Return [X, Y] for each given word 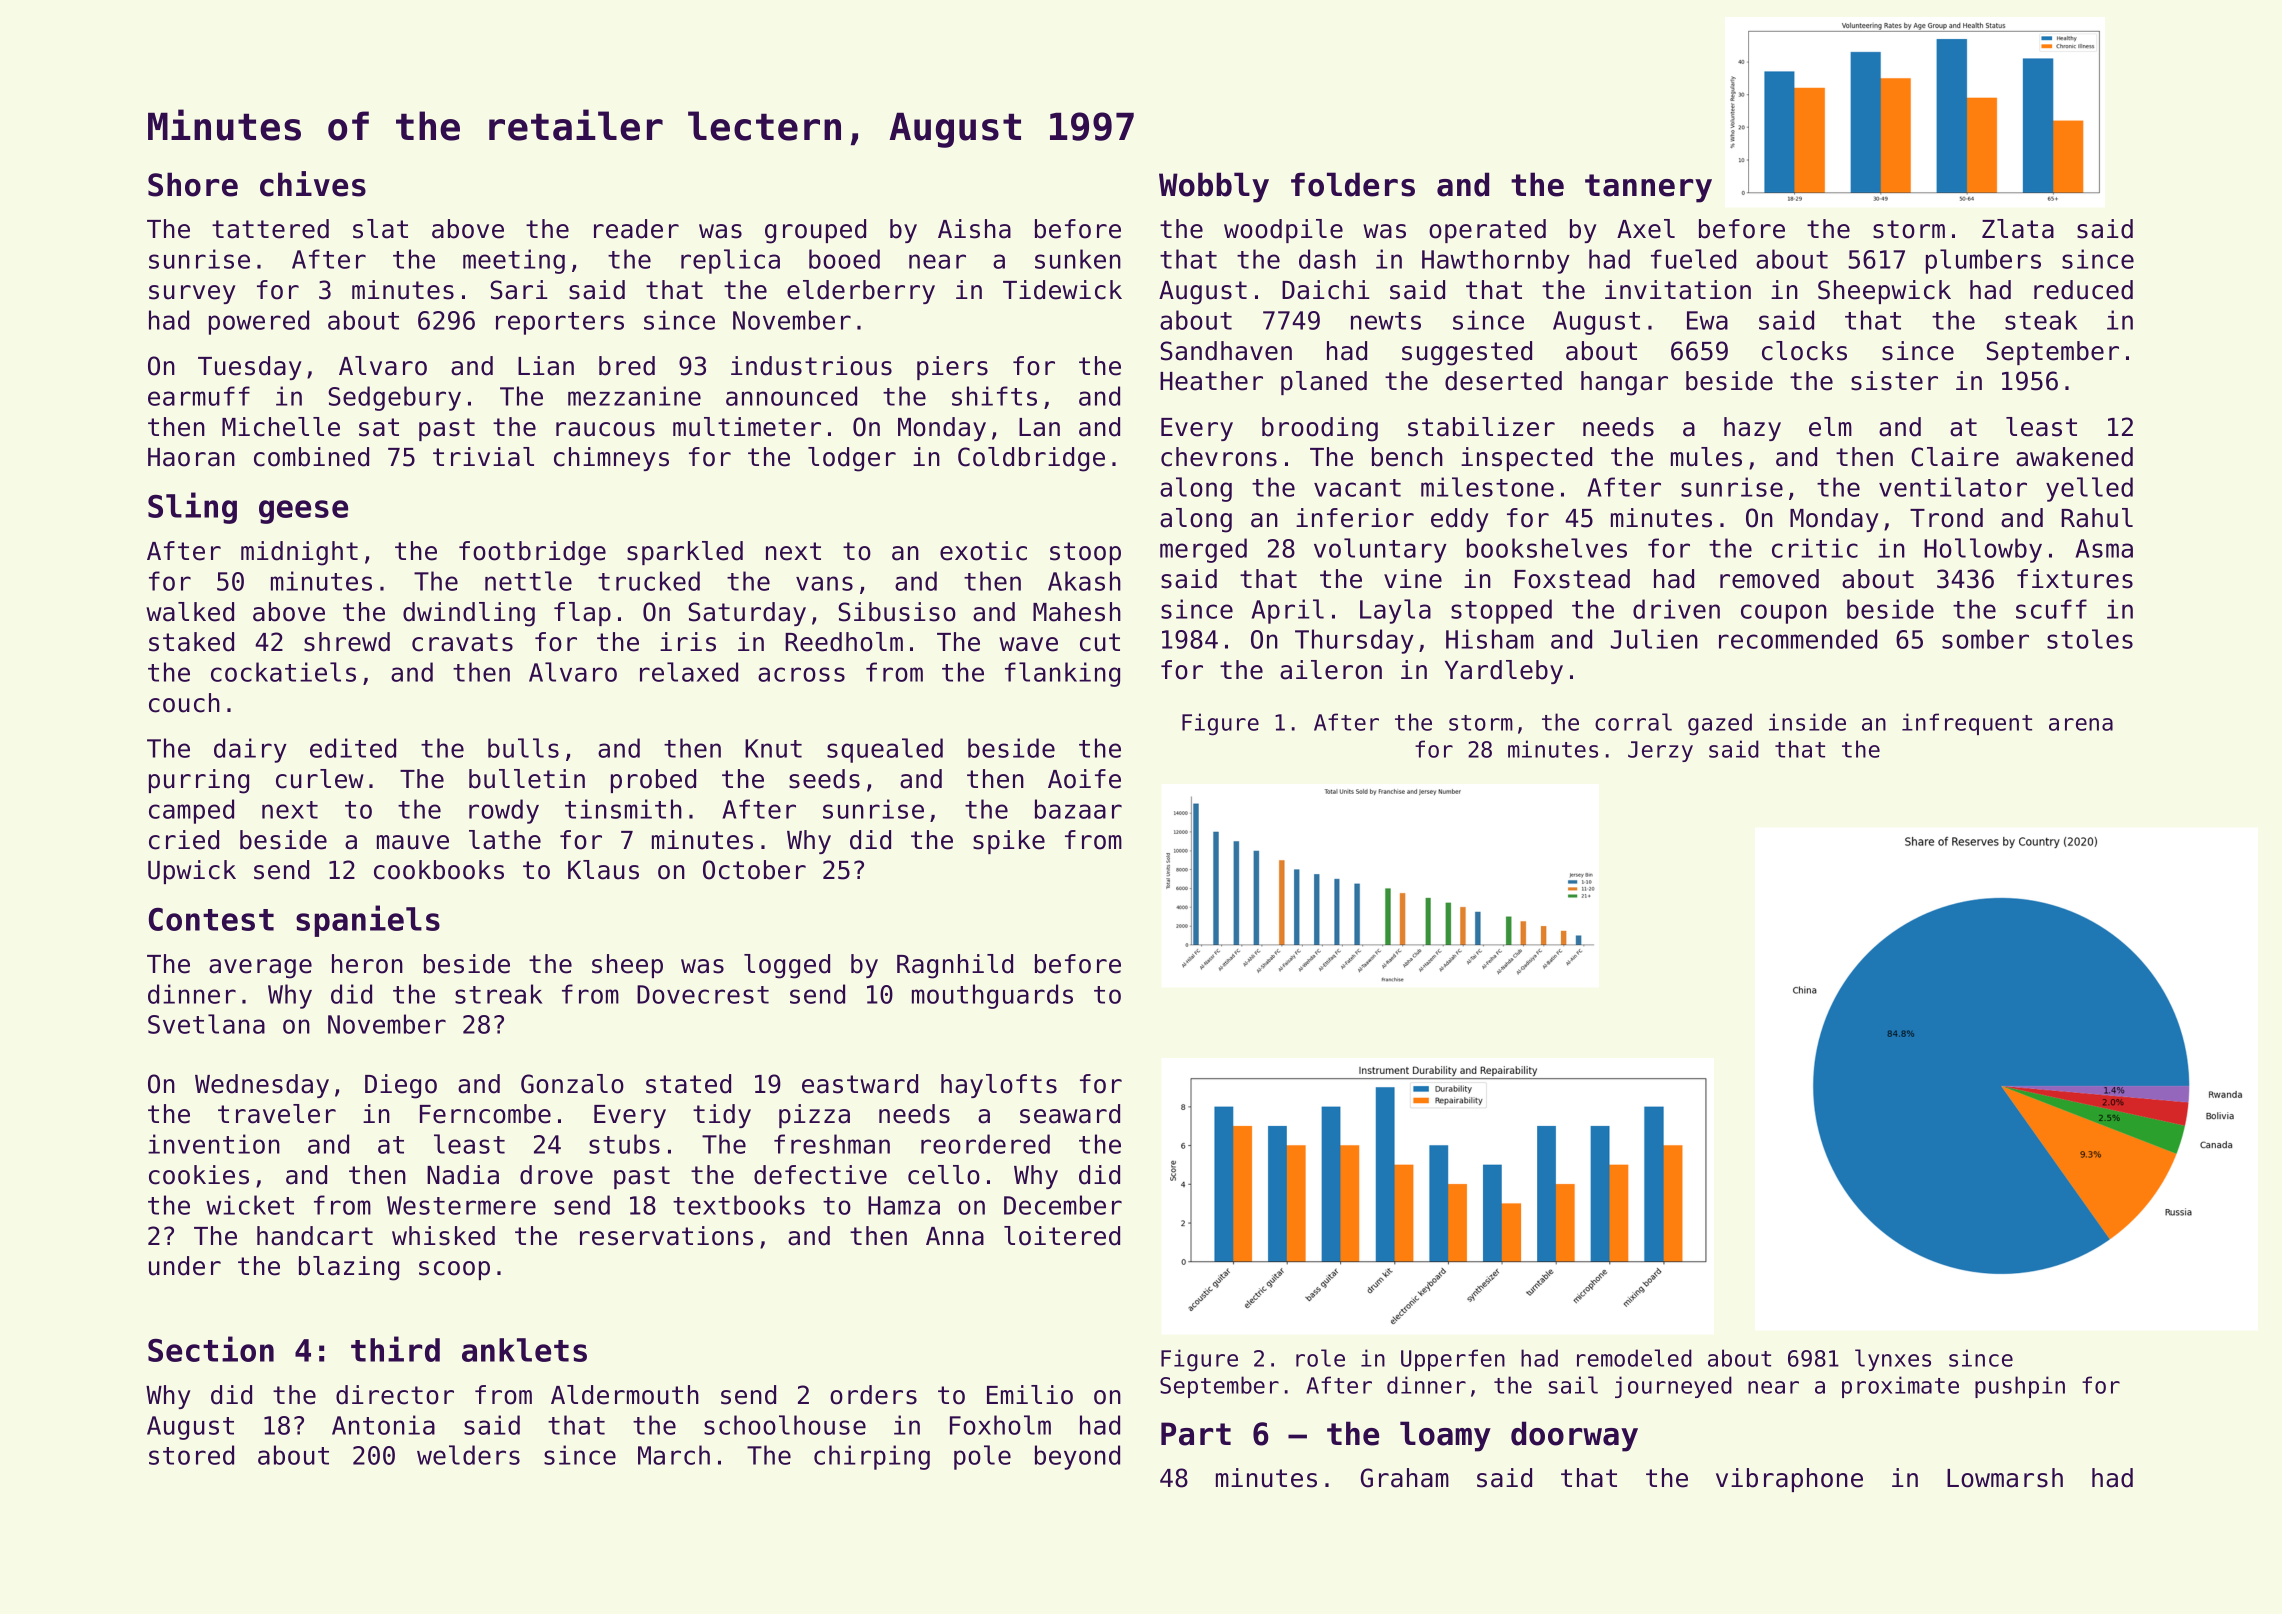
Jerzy [1660, 751]
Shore [193, 184]
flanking [1062, 674]
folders [1353, 184]
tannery [1648, 188]
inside [1807, 722]
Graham [1405, 1478]
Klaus [603, 870]
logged [787, 966]
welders [468, 1455]
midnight [299, 553]
